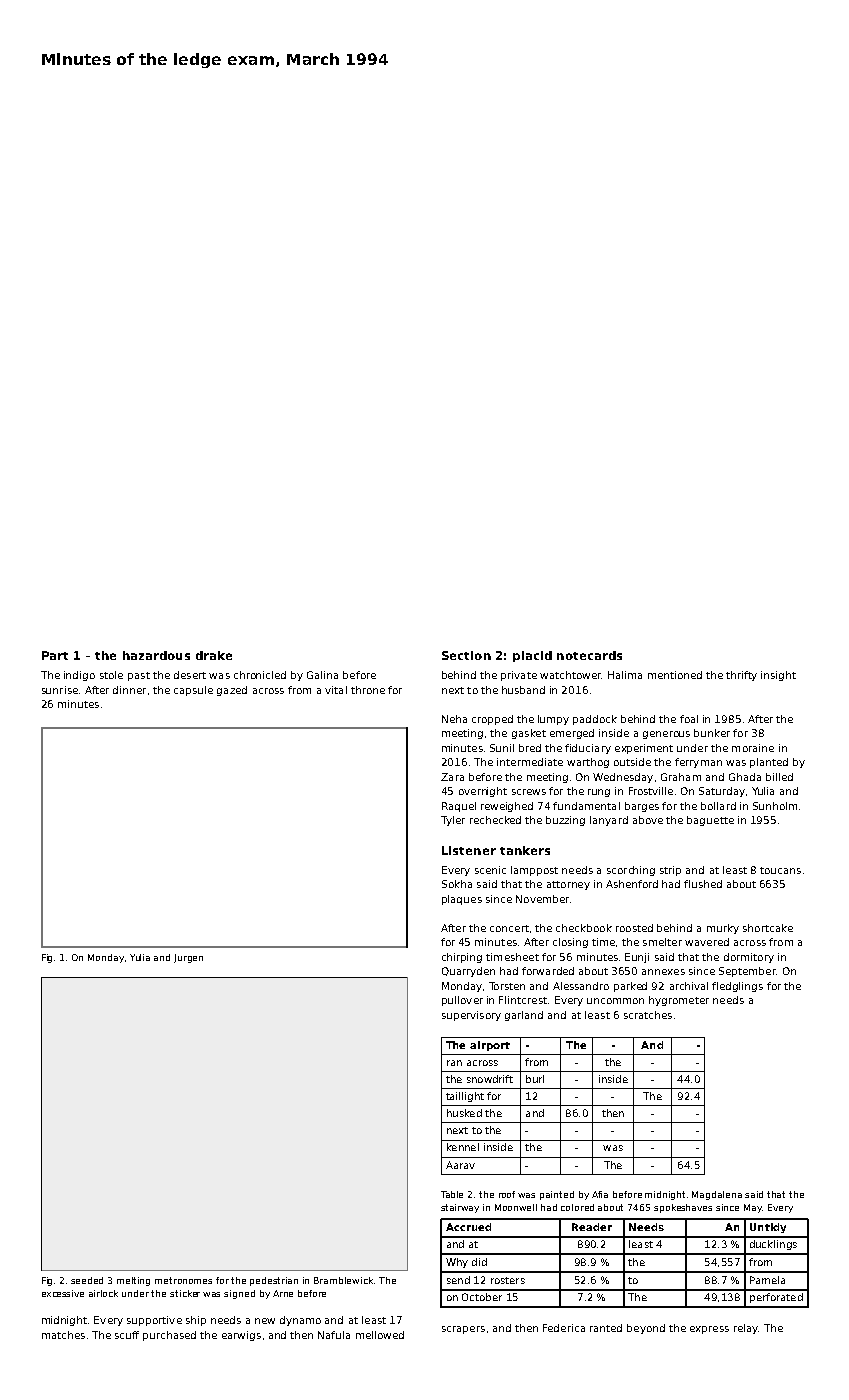 This image has height=1400, width=849. Describe the element at coordinates (169, 1336) in the image. I see `purchased` at that location.
